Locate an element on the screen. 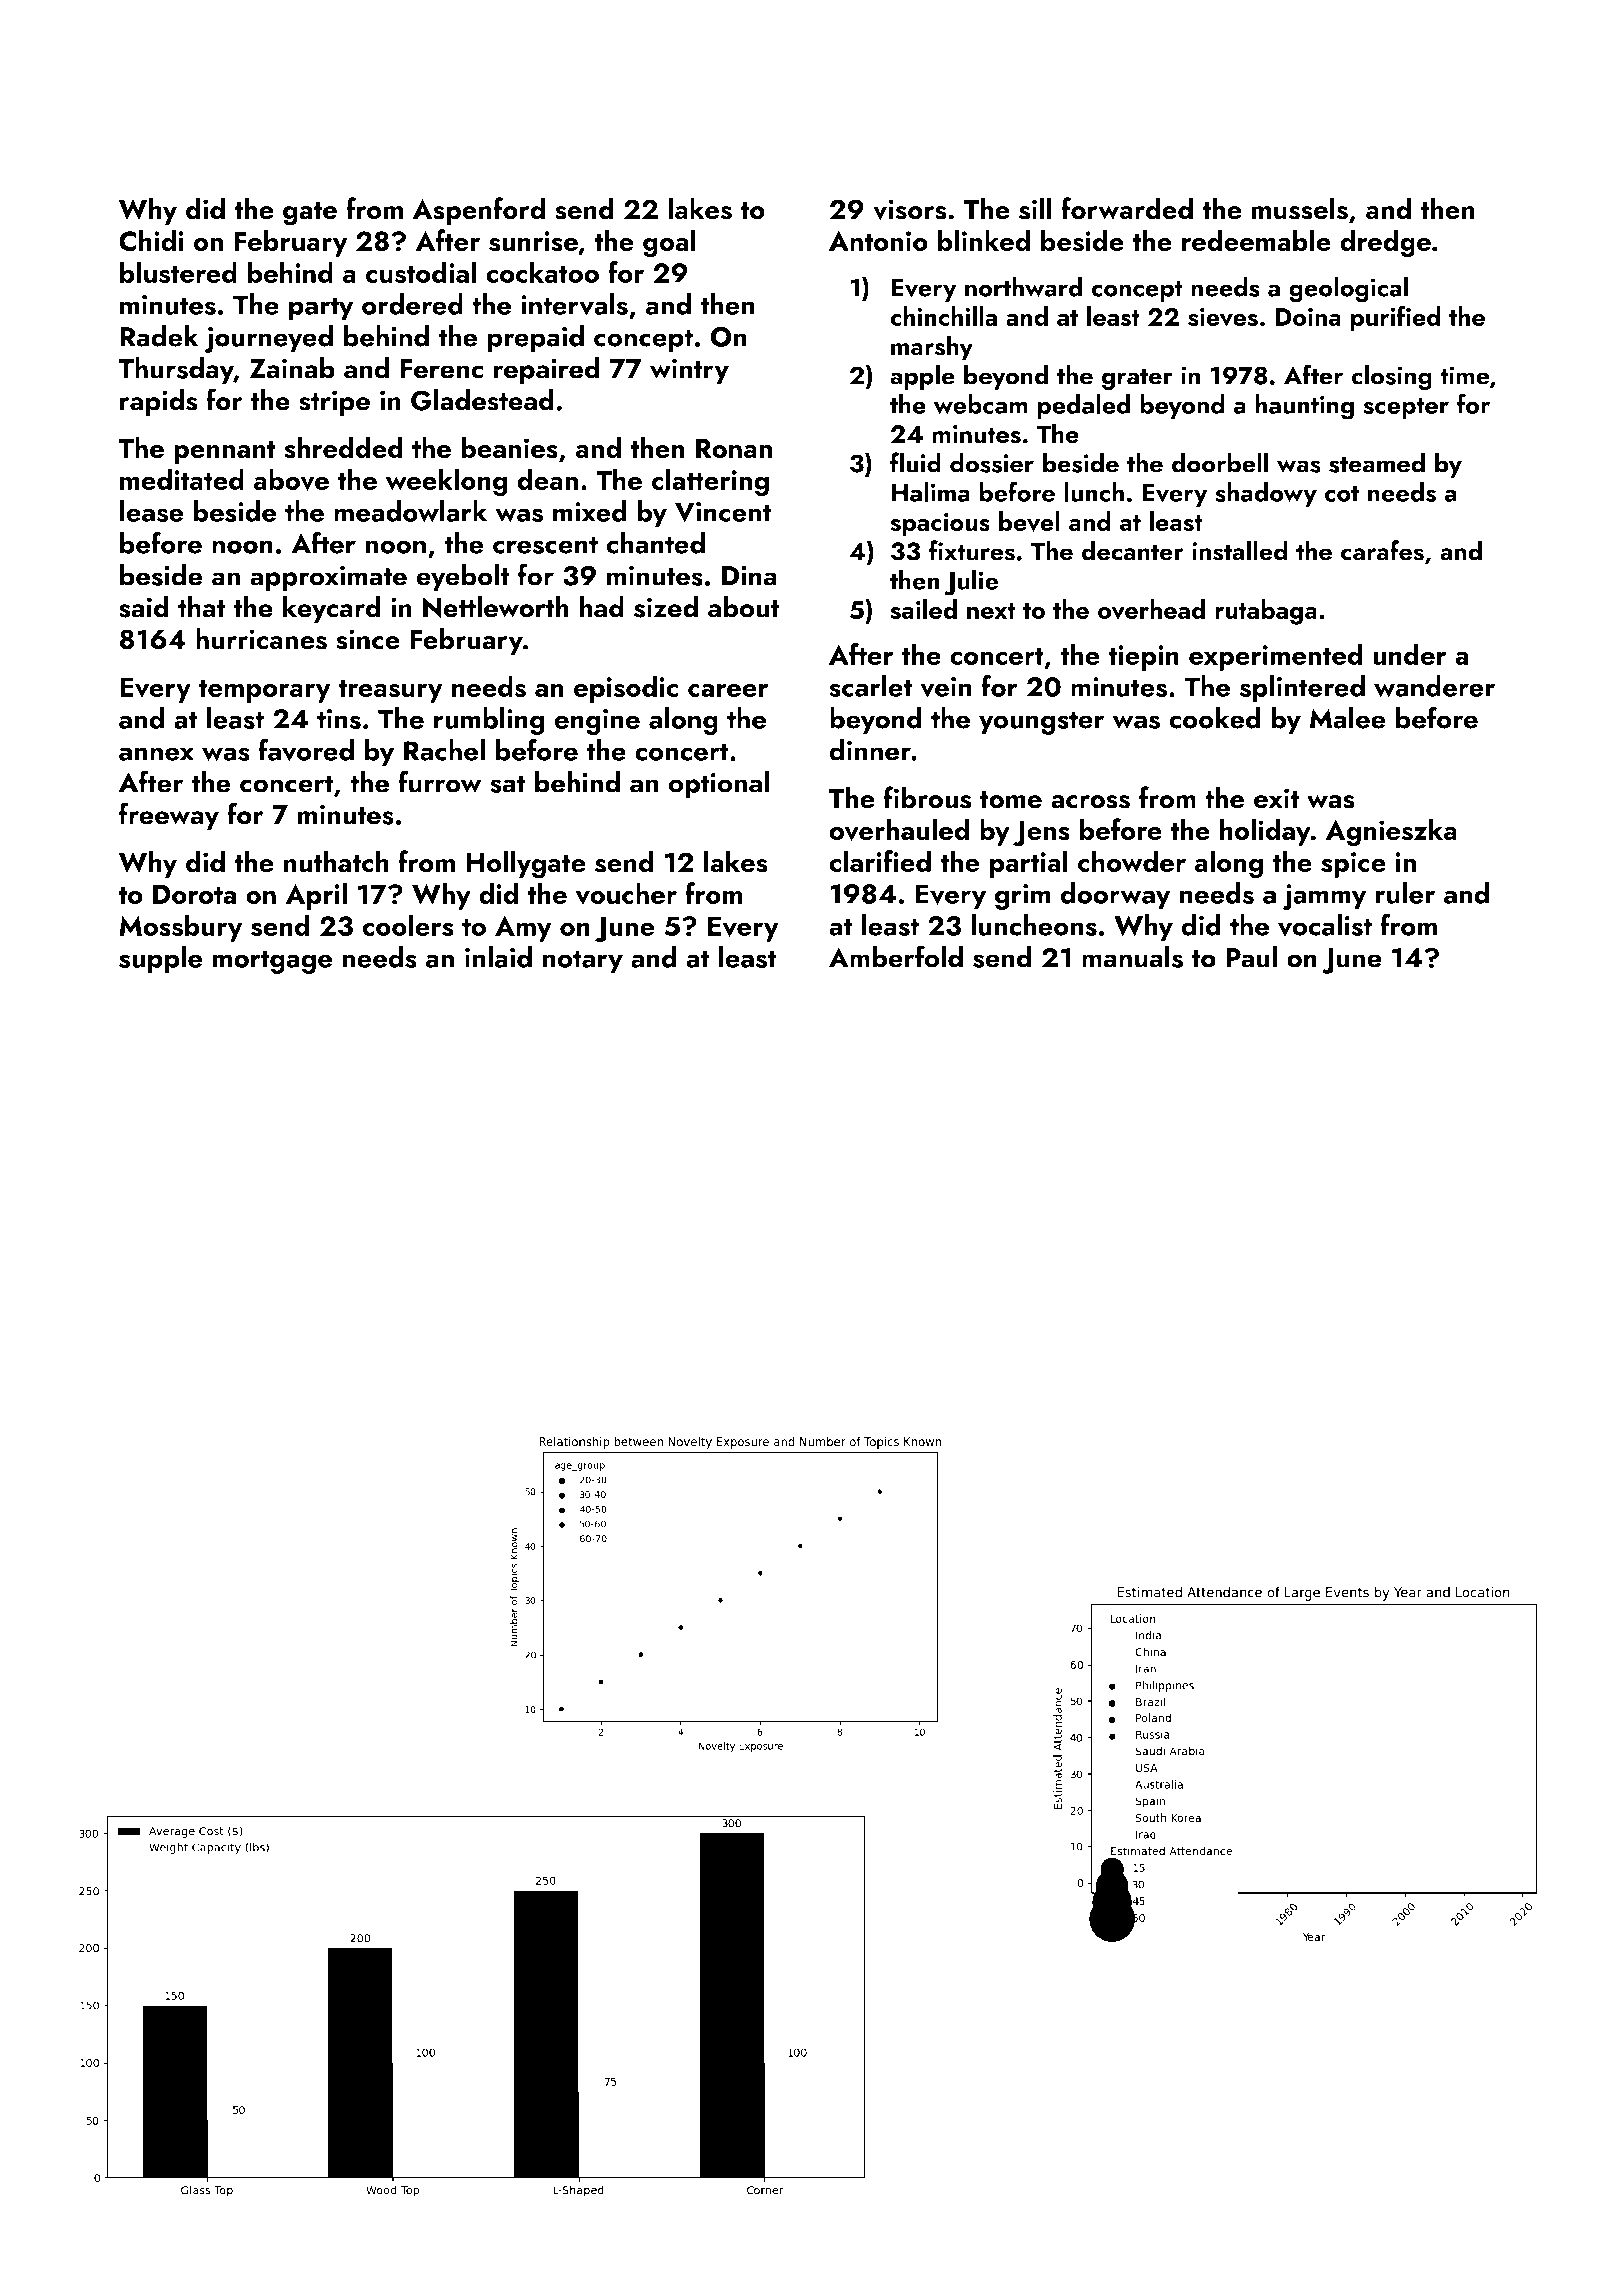 Image resolution: width=1620 pixels, height=2292 pixels. approximate is located at coordinates (328, 579).
